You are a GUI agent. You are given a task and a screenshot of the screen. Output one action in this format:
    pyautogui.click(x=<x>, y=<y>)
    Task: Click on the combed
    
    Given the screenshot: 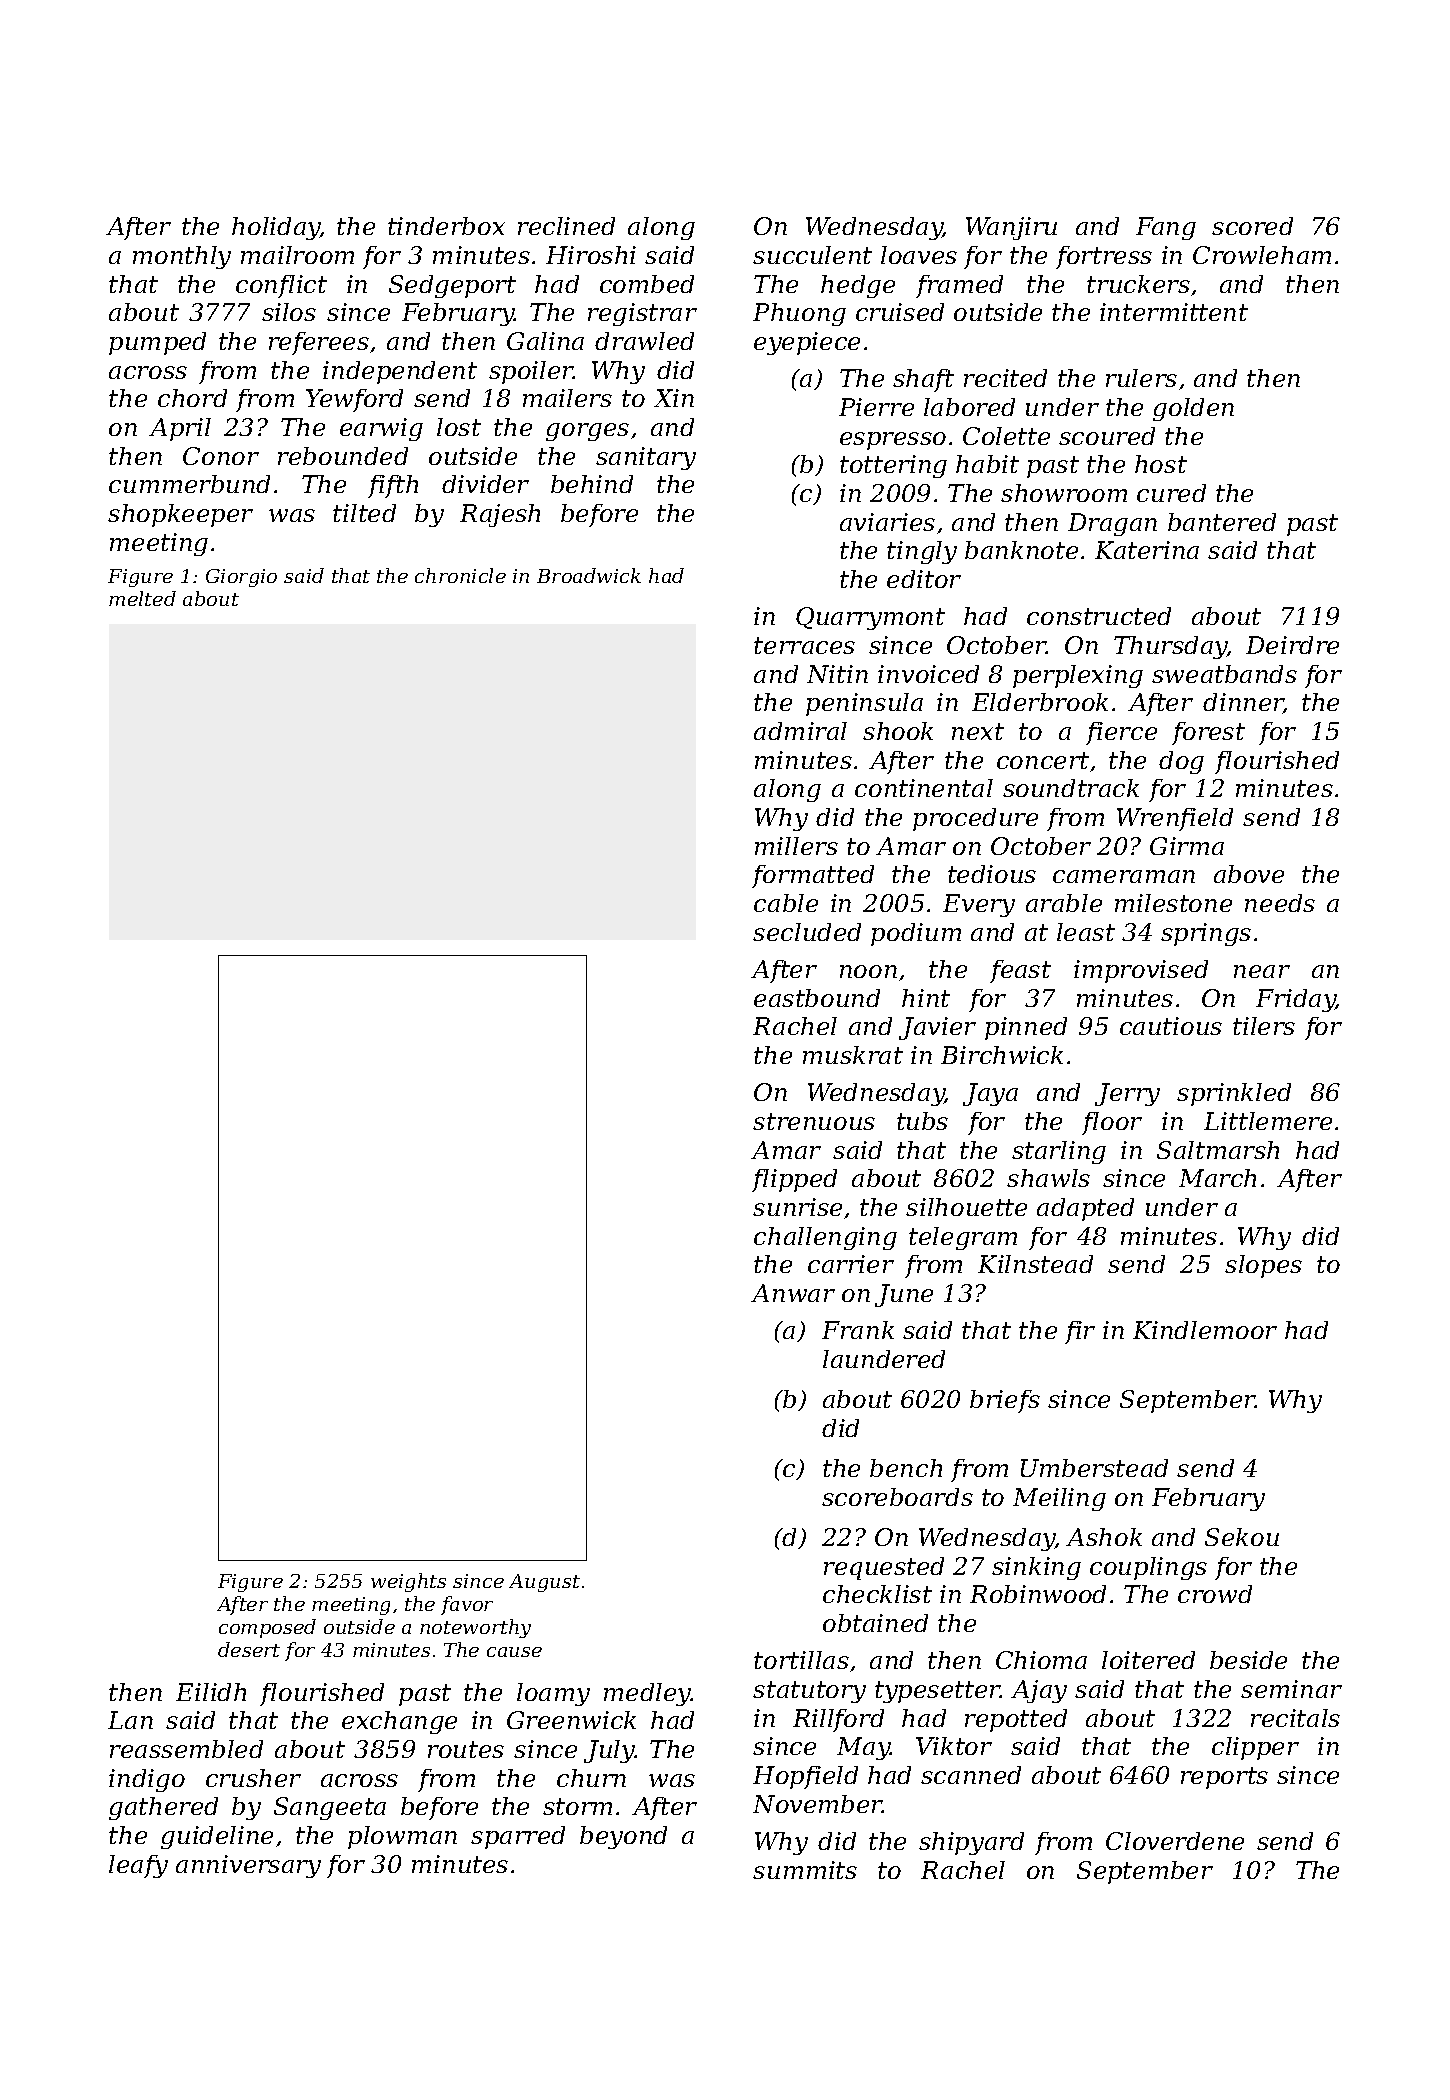 What is the action you would take?
    pyautogui.click(x=647, y=284)
